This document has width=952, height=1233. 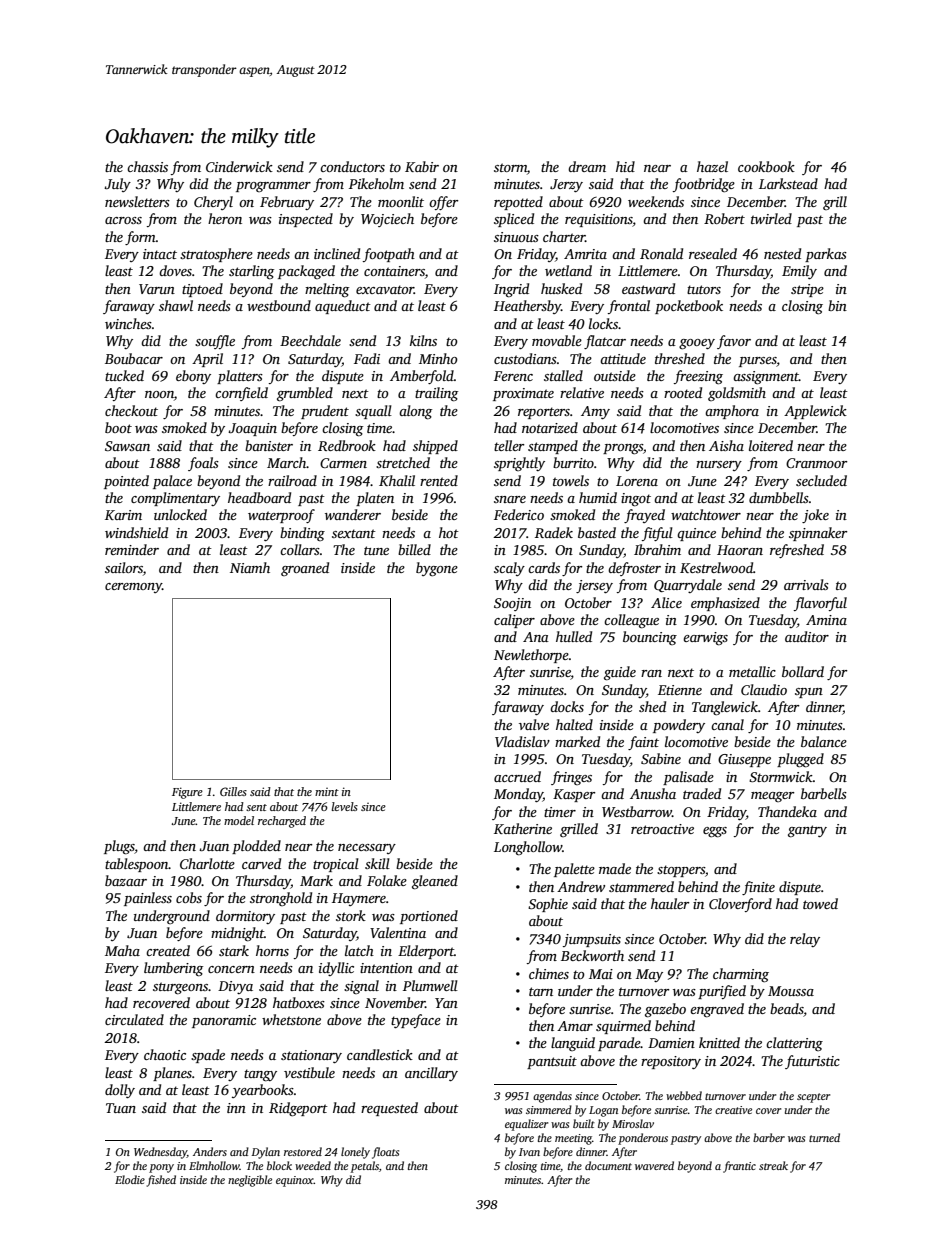 What do you see at coordinates (821, 480) in the document?
I see `secluded` at bounding box center [821, 480].
